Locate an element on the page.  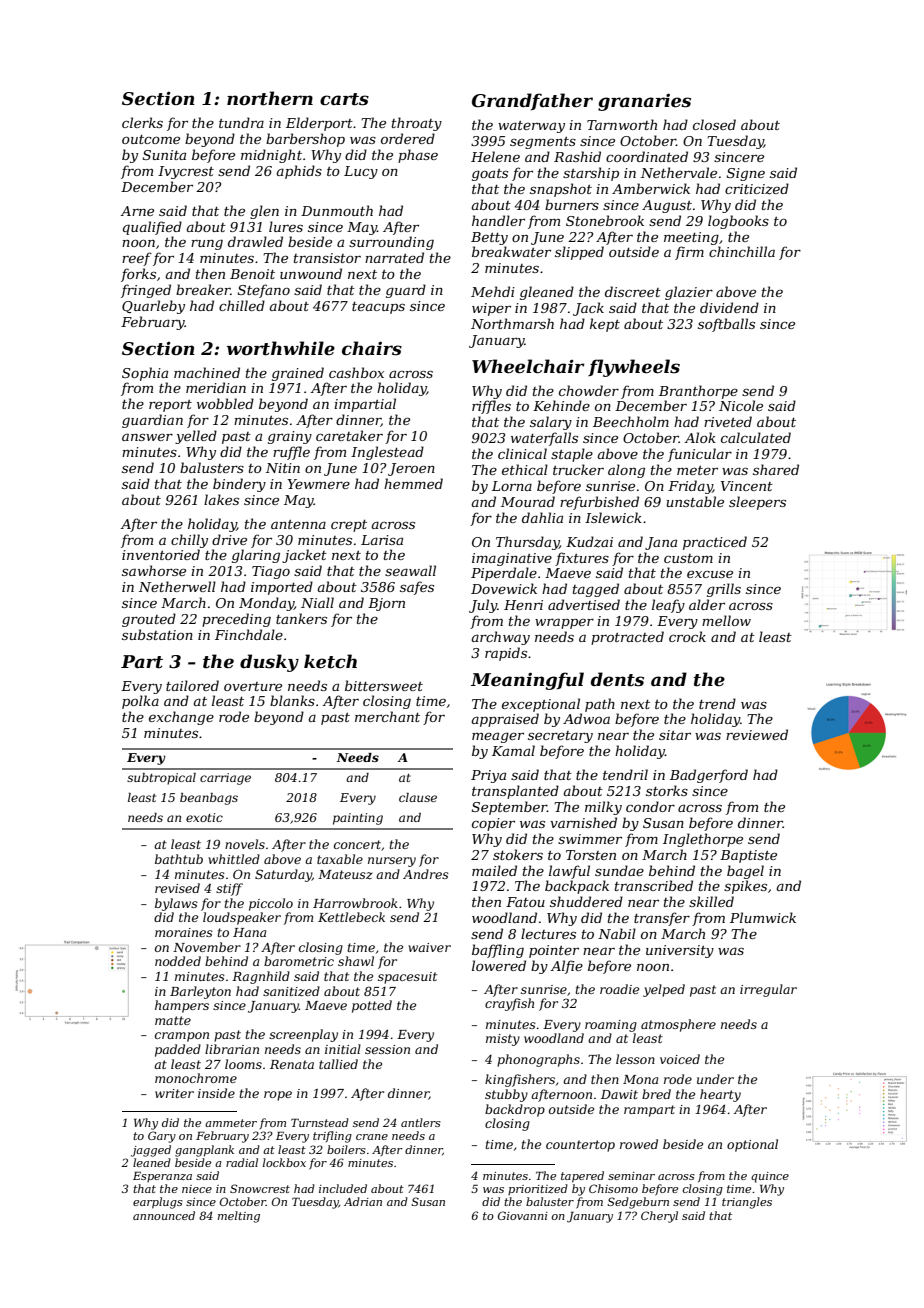
melting is located at coordinates (239, 1217).
